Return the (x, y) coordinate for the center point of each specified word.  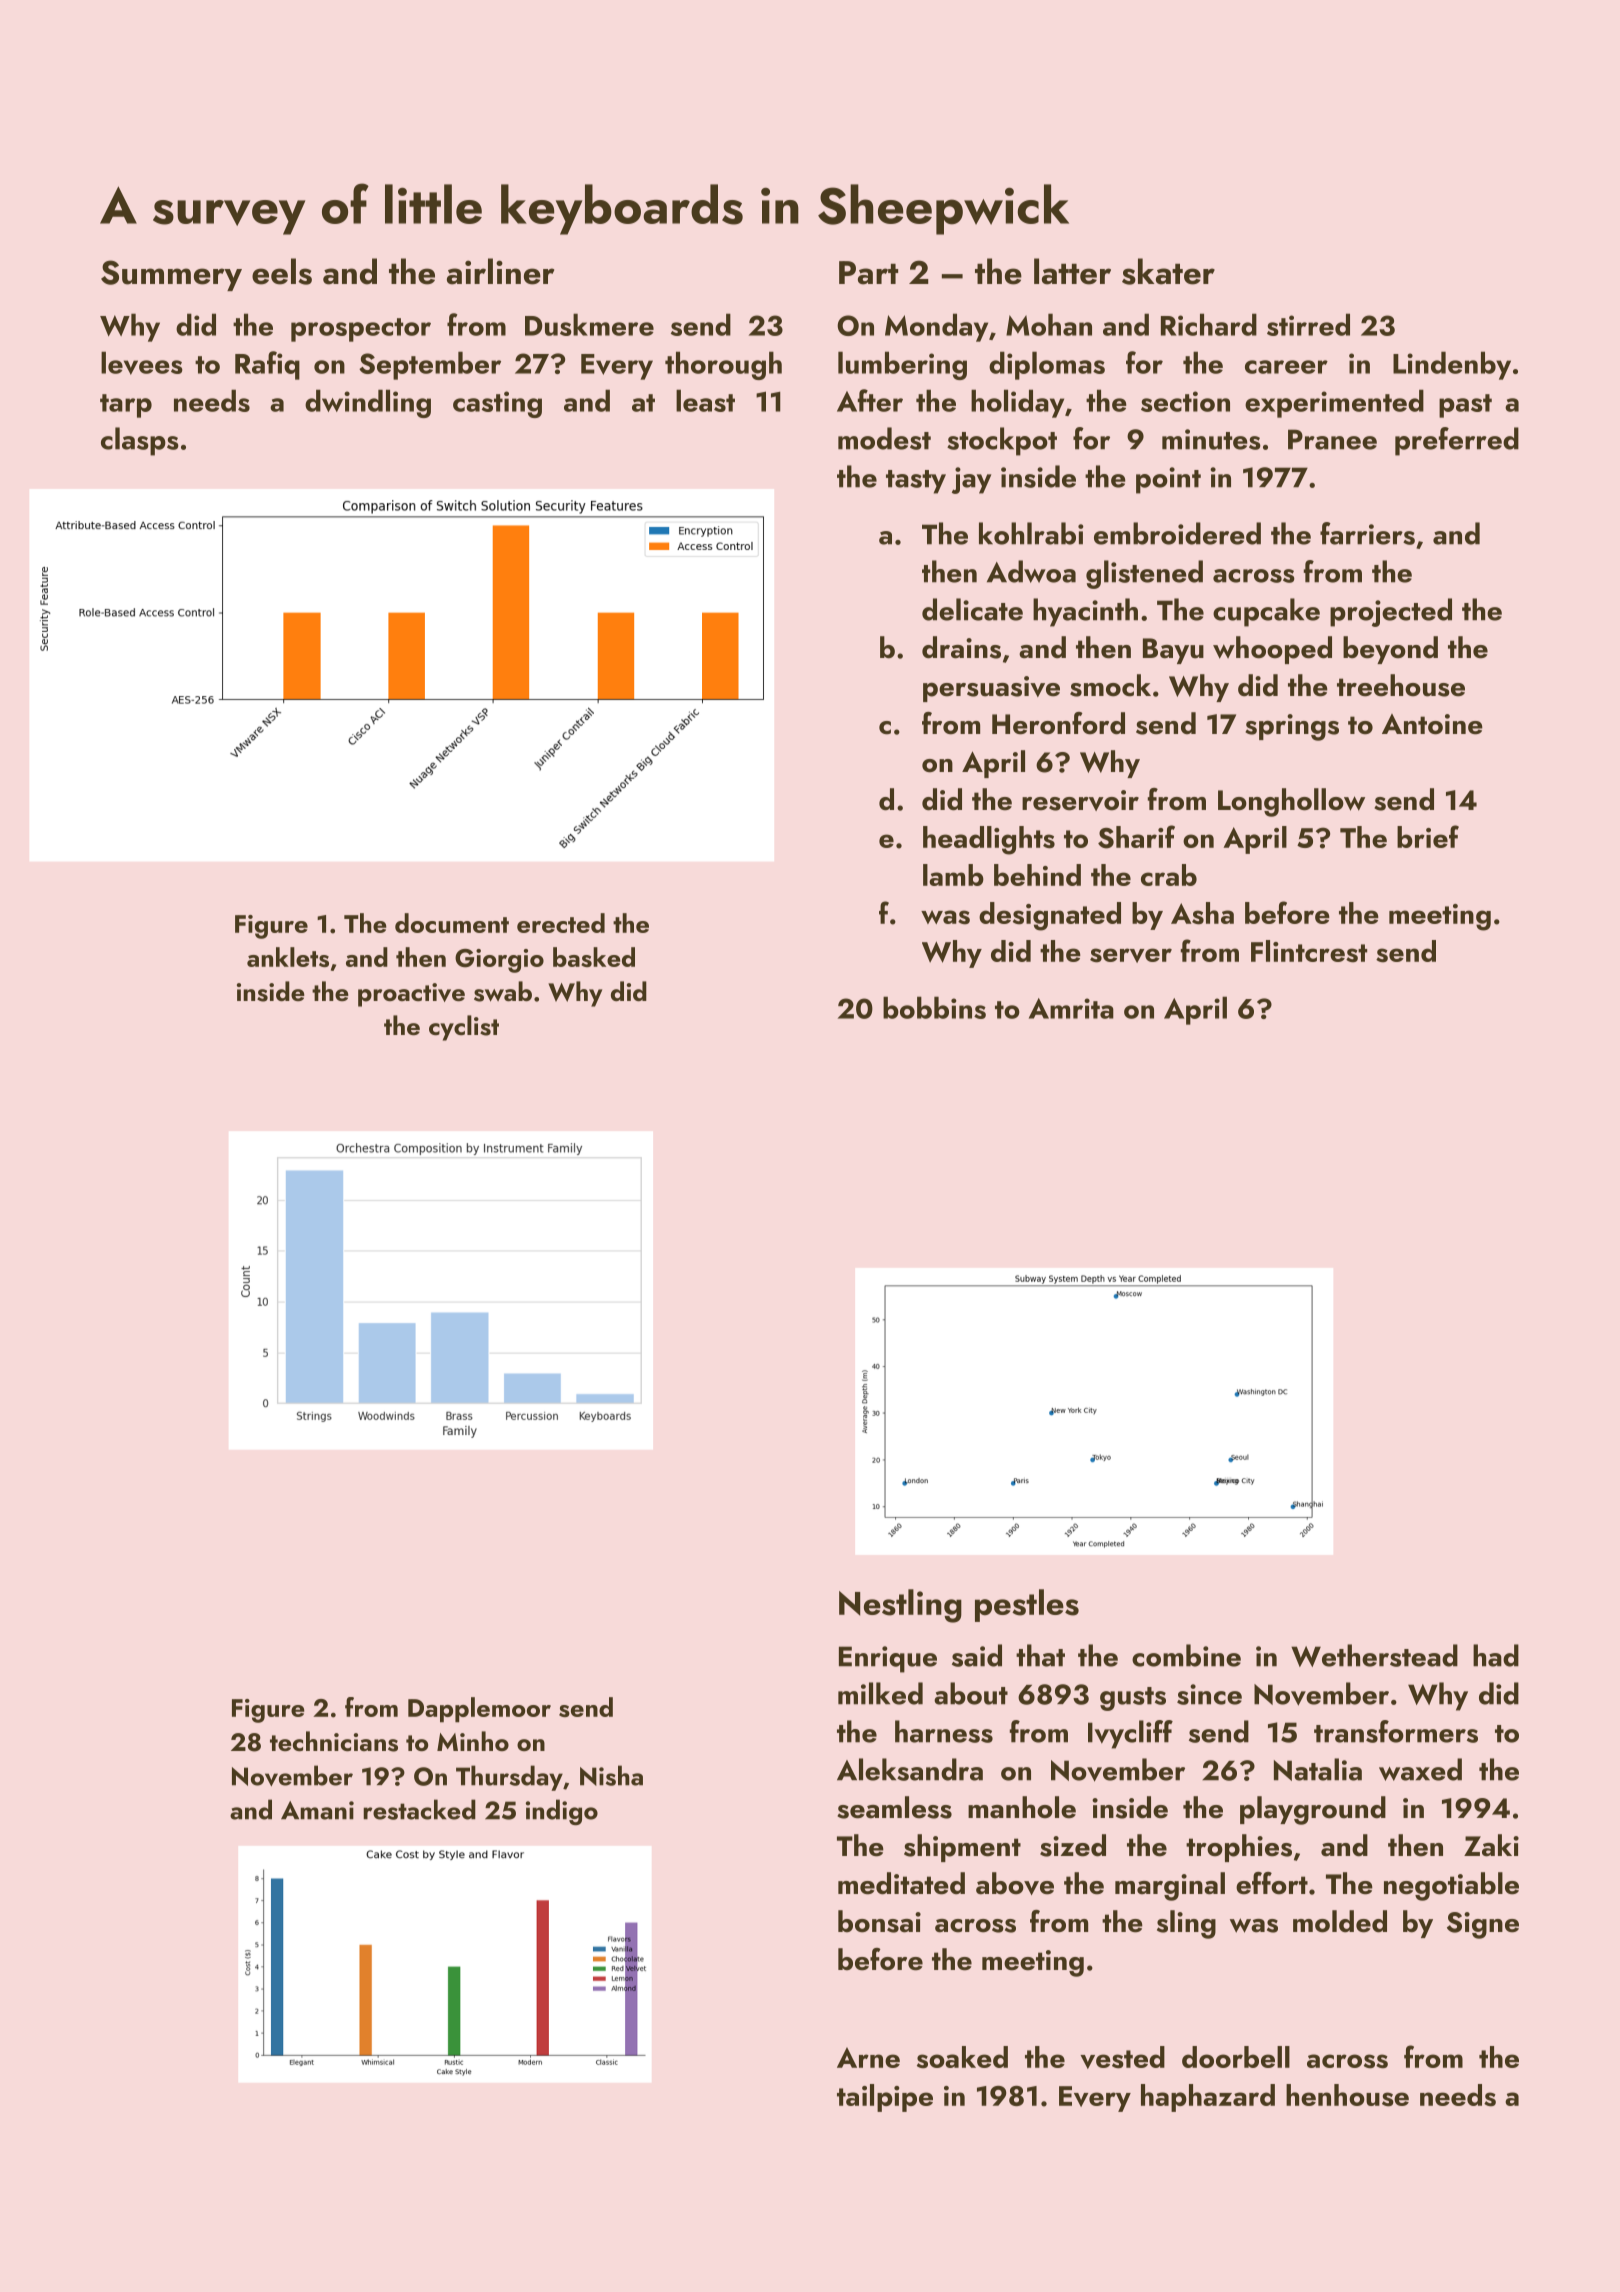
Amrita (1071, 1008)
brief (1428, 836)
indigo (562, 1812)
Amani (317, 1810)
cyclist (464, 1028)
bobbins (934, 1007)
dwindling (368, 403)
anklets (288, 957)
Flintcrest (1309, 951)
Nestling (900, 1606)
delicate (972, 609)
